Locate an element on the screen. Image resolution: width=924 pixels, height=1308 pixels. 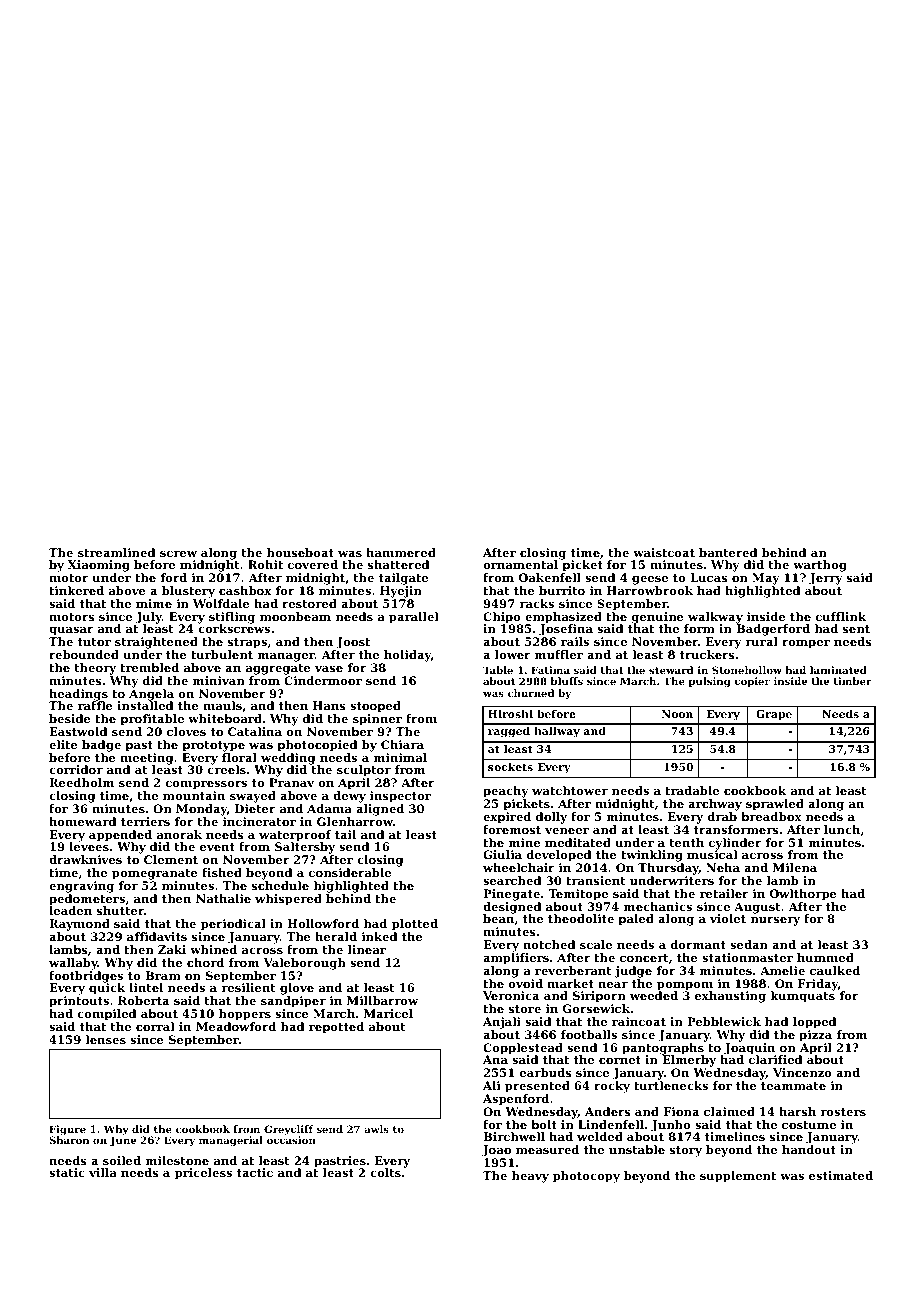
Raymond is located at coordinates (79, 925).
